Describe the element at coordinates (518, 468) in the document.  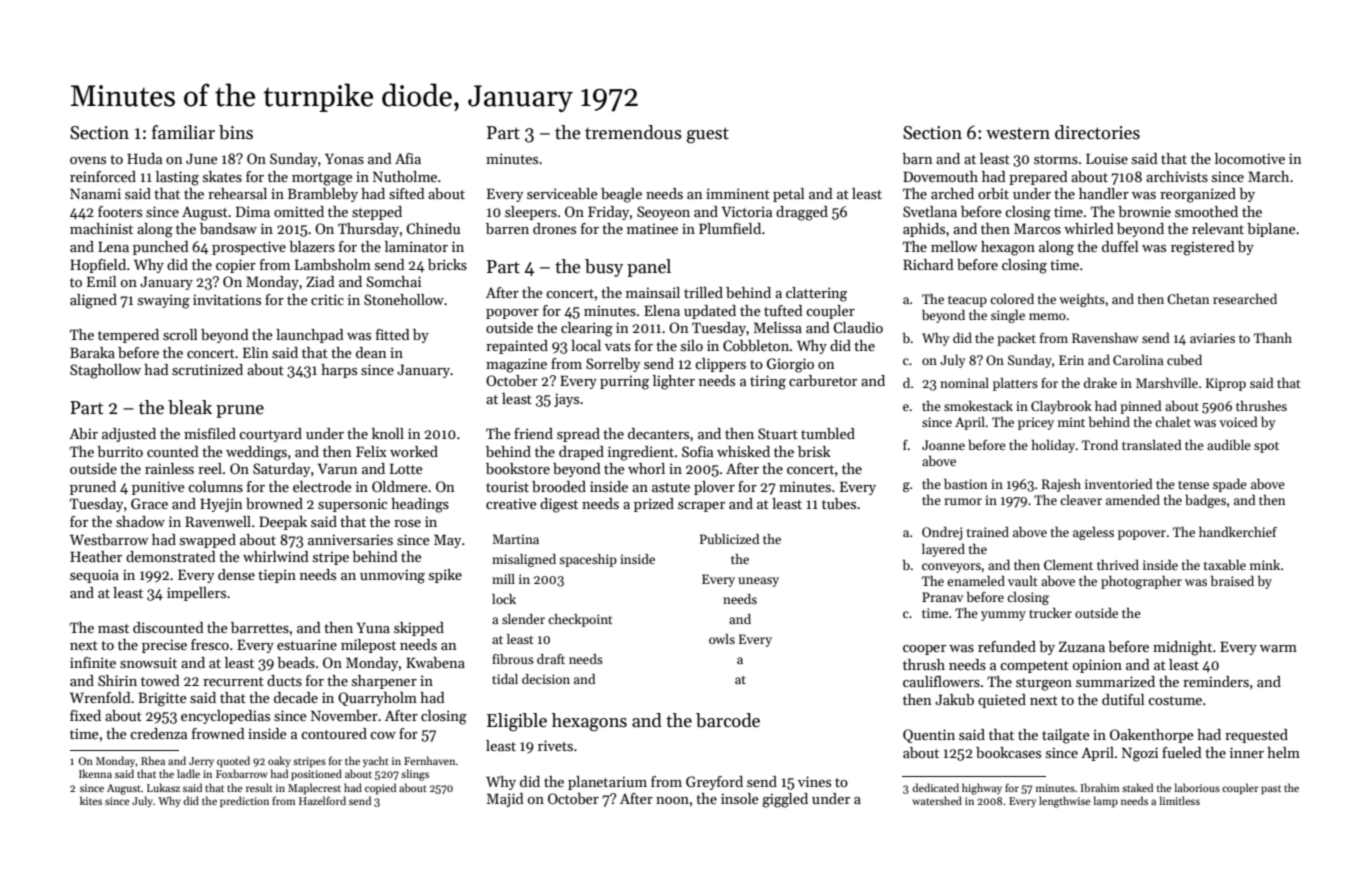
I see `bookstore` at that location.
